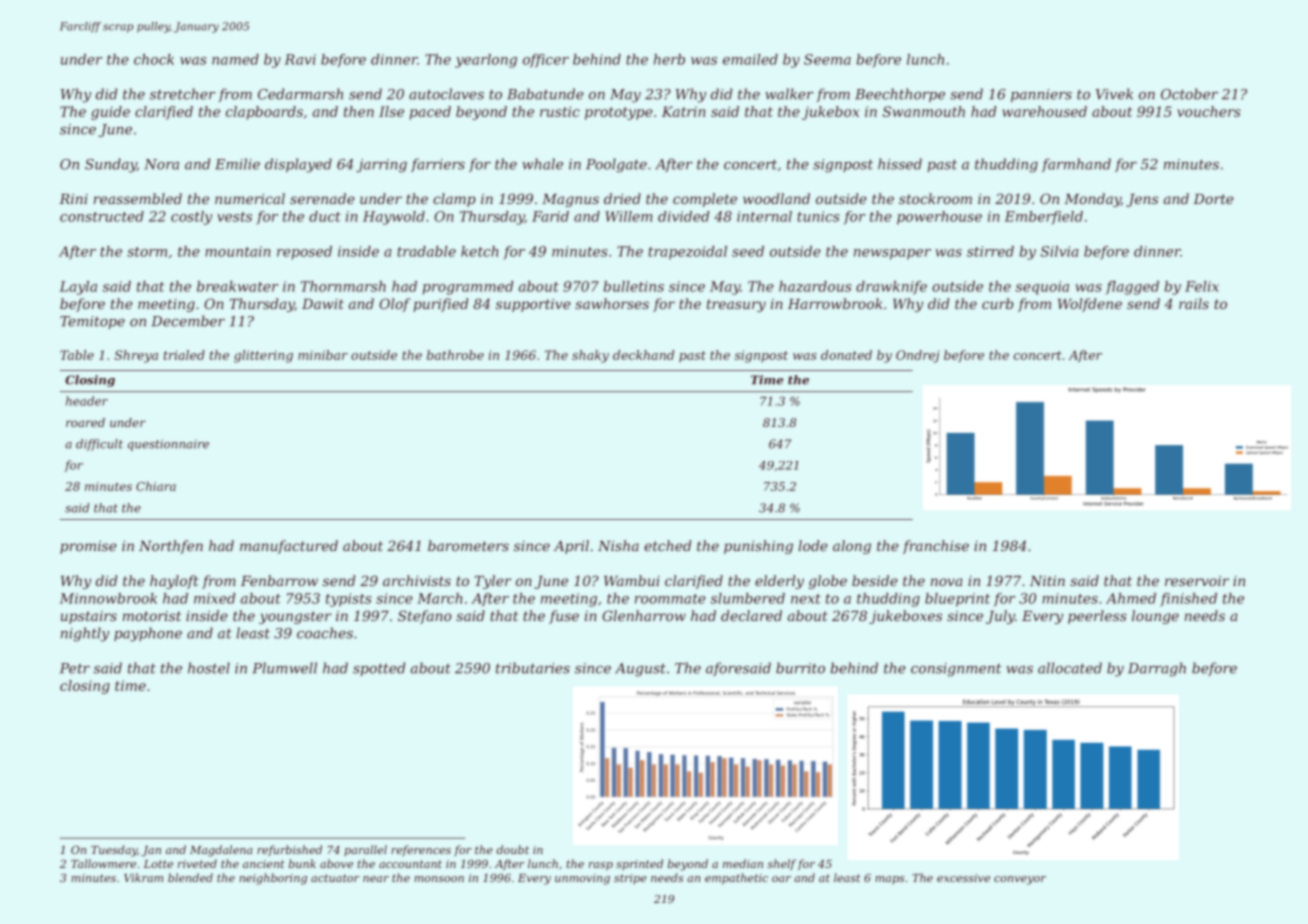 This screenshot has height=924, width=1308. Describe the element at coordinates (1020, 880) in the screenshot. I see `conveyor` at that location.
